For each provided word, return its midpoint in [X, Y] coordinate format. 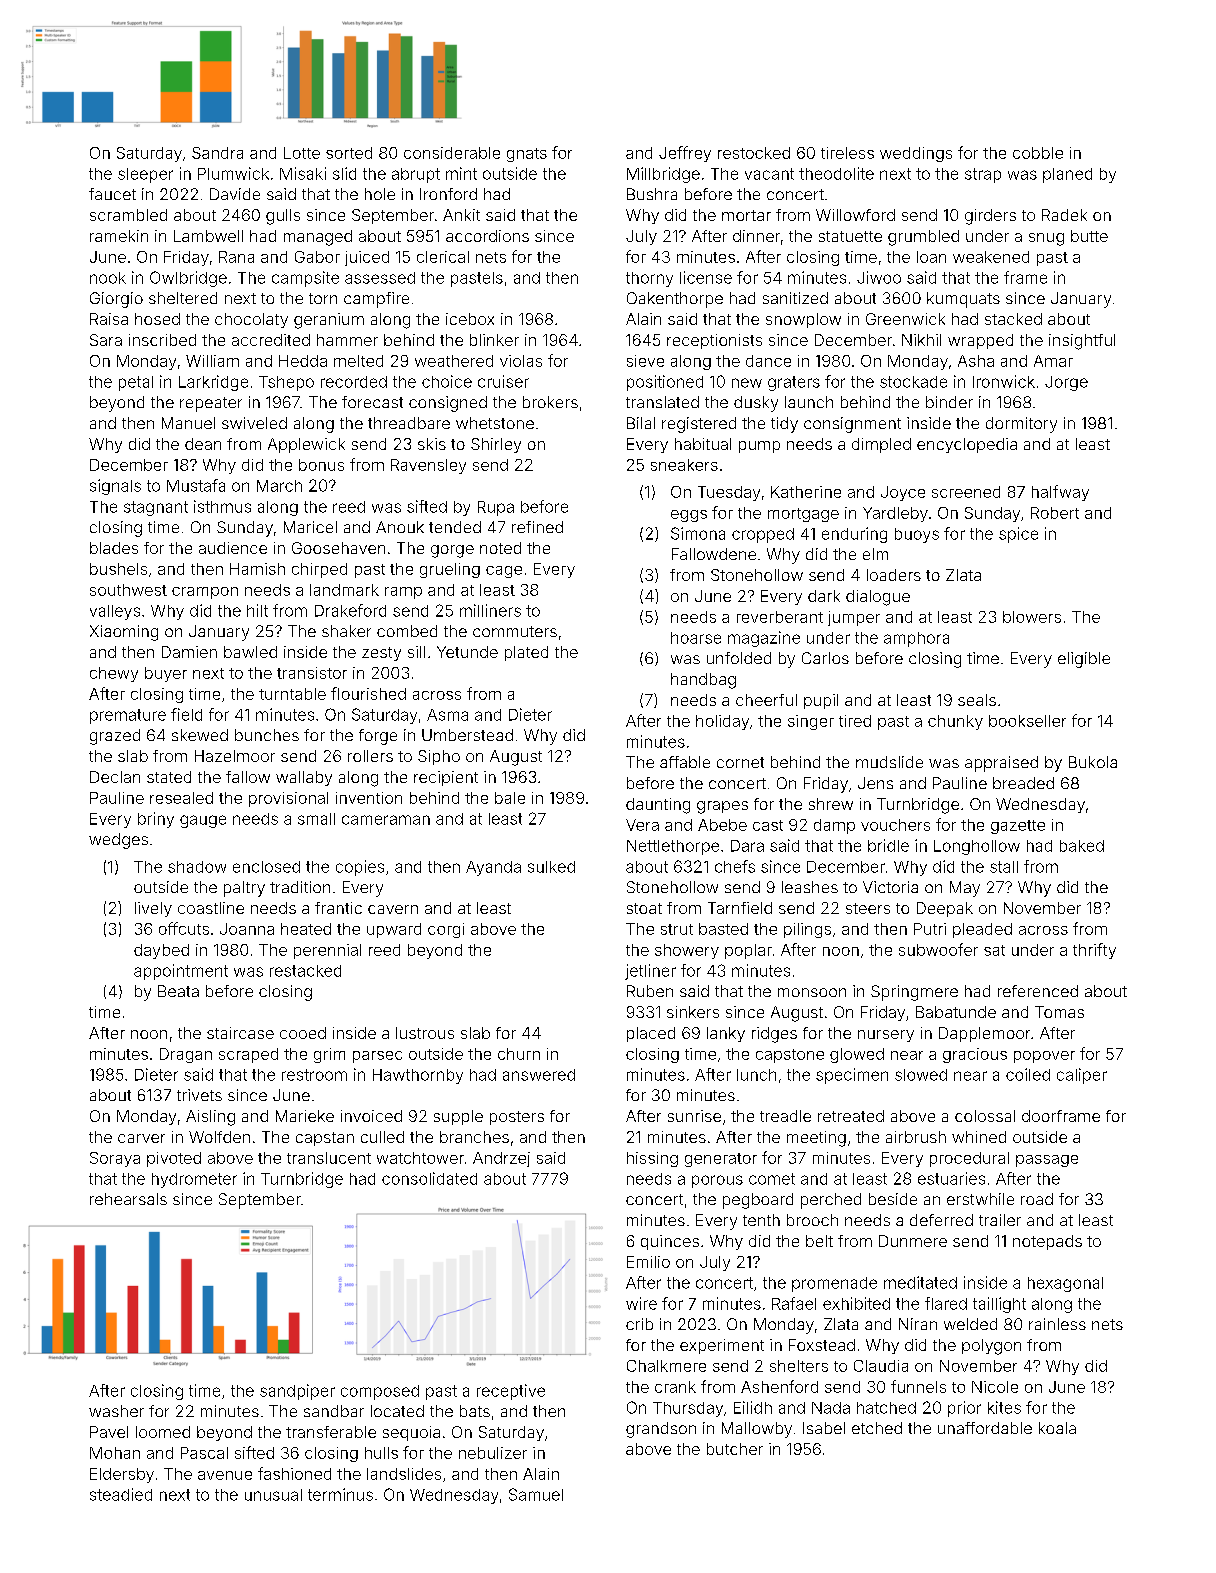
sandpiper [297, 1392]
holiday [722, 722]
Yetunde [467, 652]
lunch [756, 1075]
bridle [888, 845]
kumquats [963, 300]
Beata [178, 991]
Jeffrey [685, 154]
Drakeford [350, 610]
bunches [267, 735]
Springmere [914, 993]
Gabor [317, 257]
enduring [854, 535]
